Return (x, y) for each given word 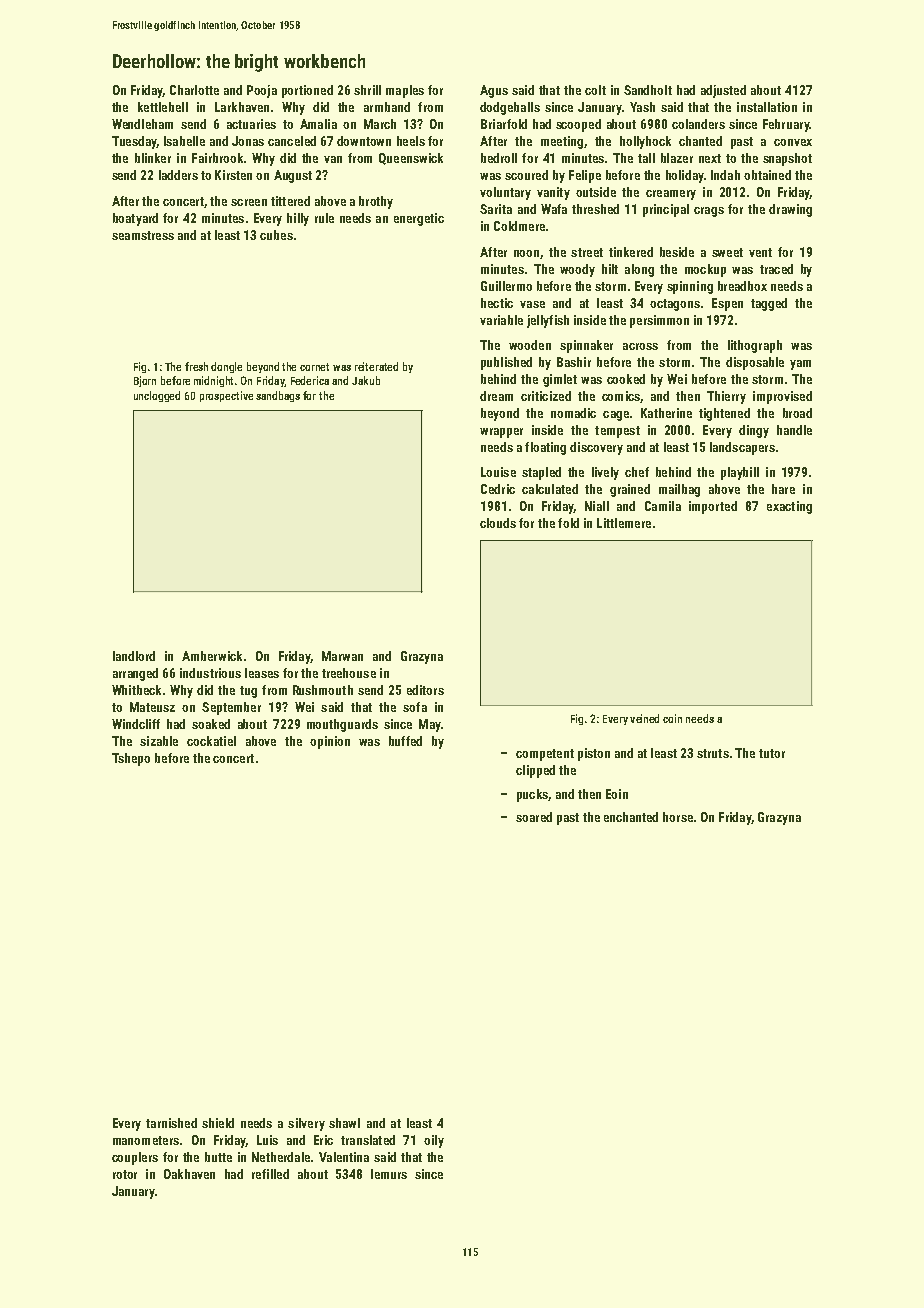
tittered (290, 201)
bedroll (499, 158)
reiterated (376, 366)
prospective (226, 396)
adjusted (723, 91)
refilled (270, 1174)
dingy (754, 431)
